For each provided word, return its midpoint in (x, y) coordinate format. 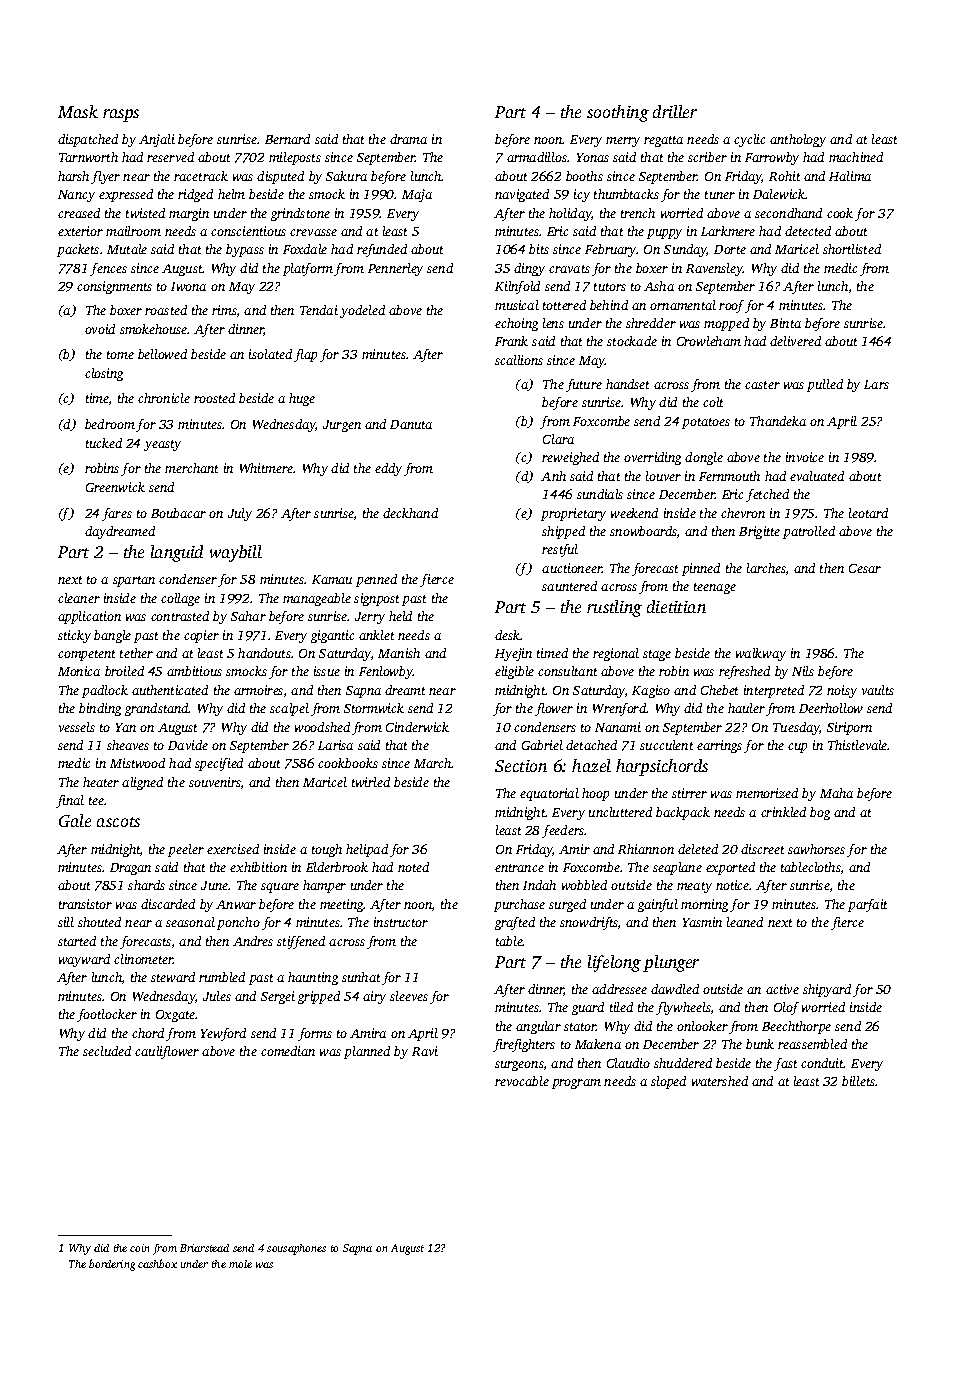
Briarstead (204, 1248)
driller (675, 111)
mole (240, 1264)
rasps (121, 115)
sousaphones (296, 1249)
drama (408, 139)
